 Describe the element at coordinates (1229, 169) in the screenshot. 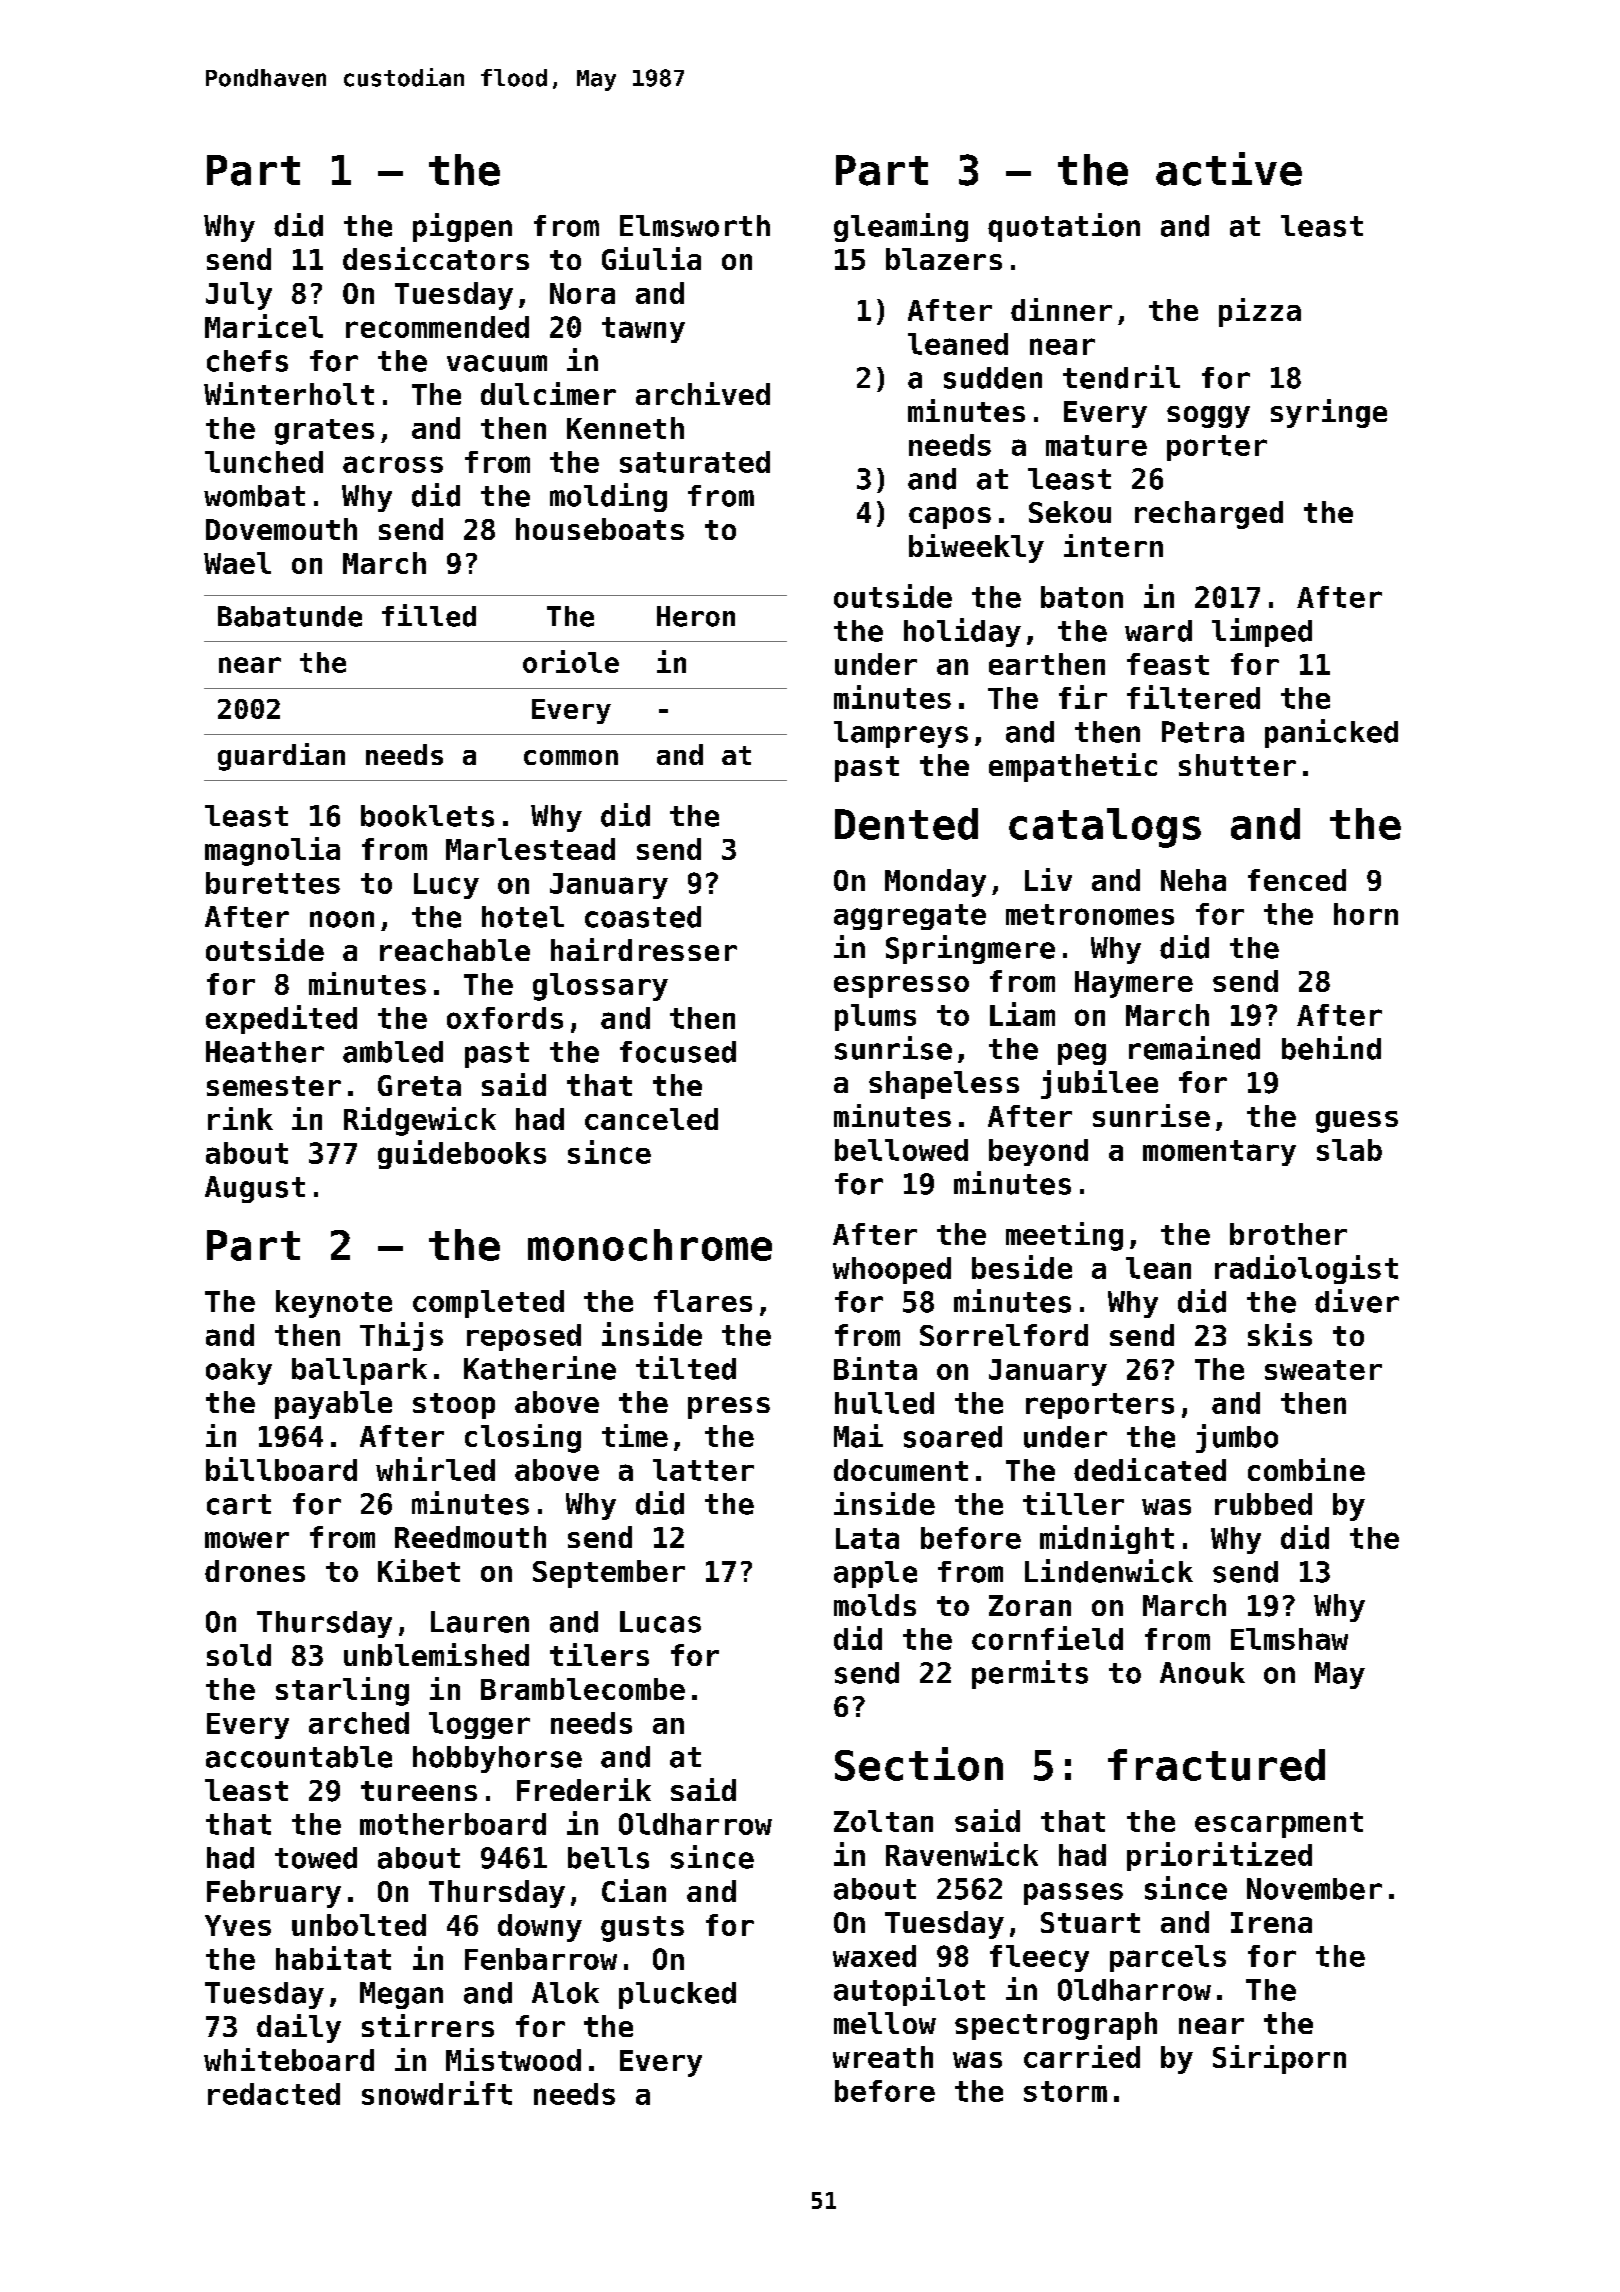

I see `active` at that location.
